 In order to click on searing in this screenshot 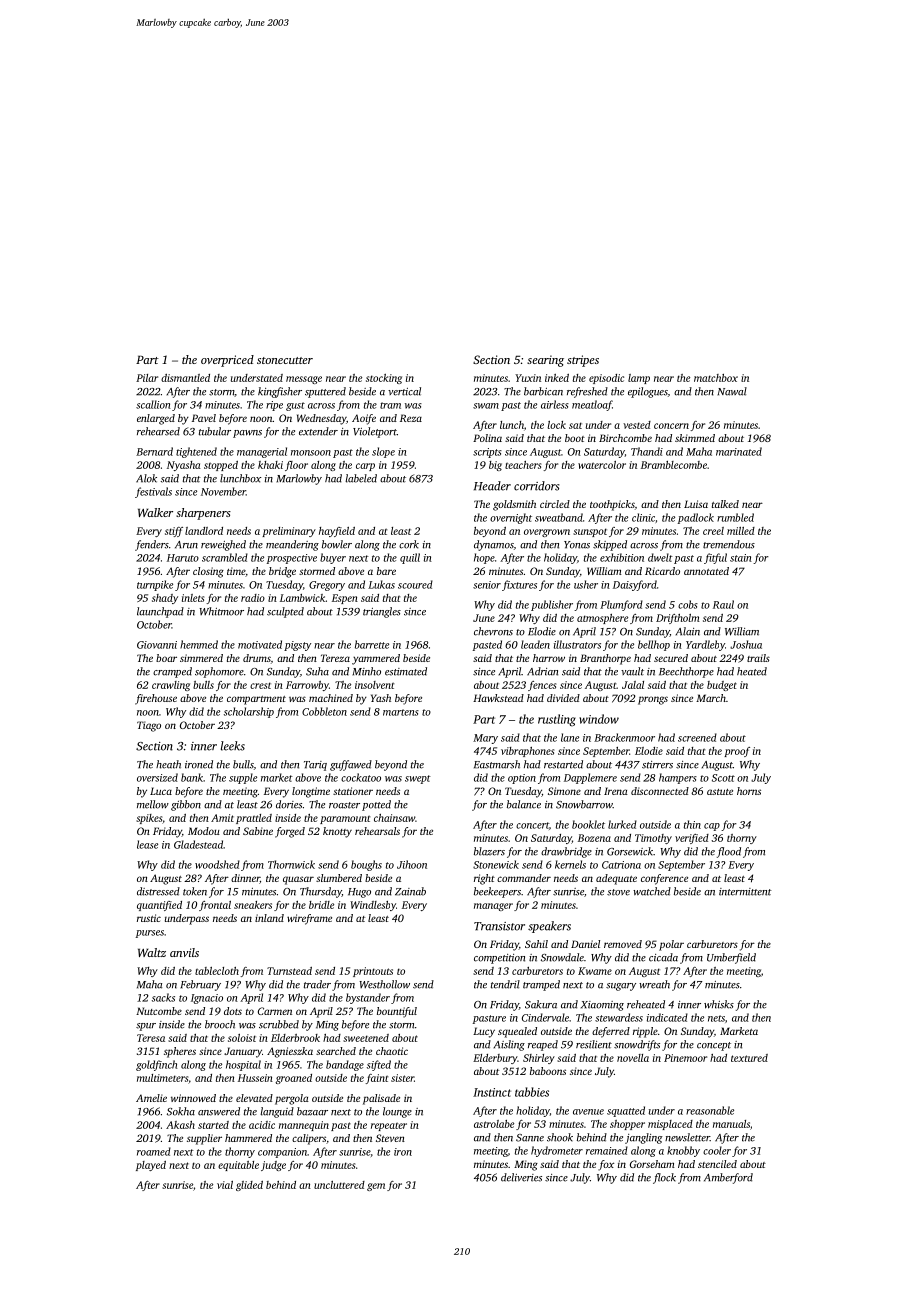, I will do `click(545, 361)`.
